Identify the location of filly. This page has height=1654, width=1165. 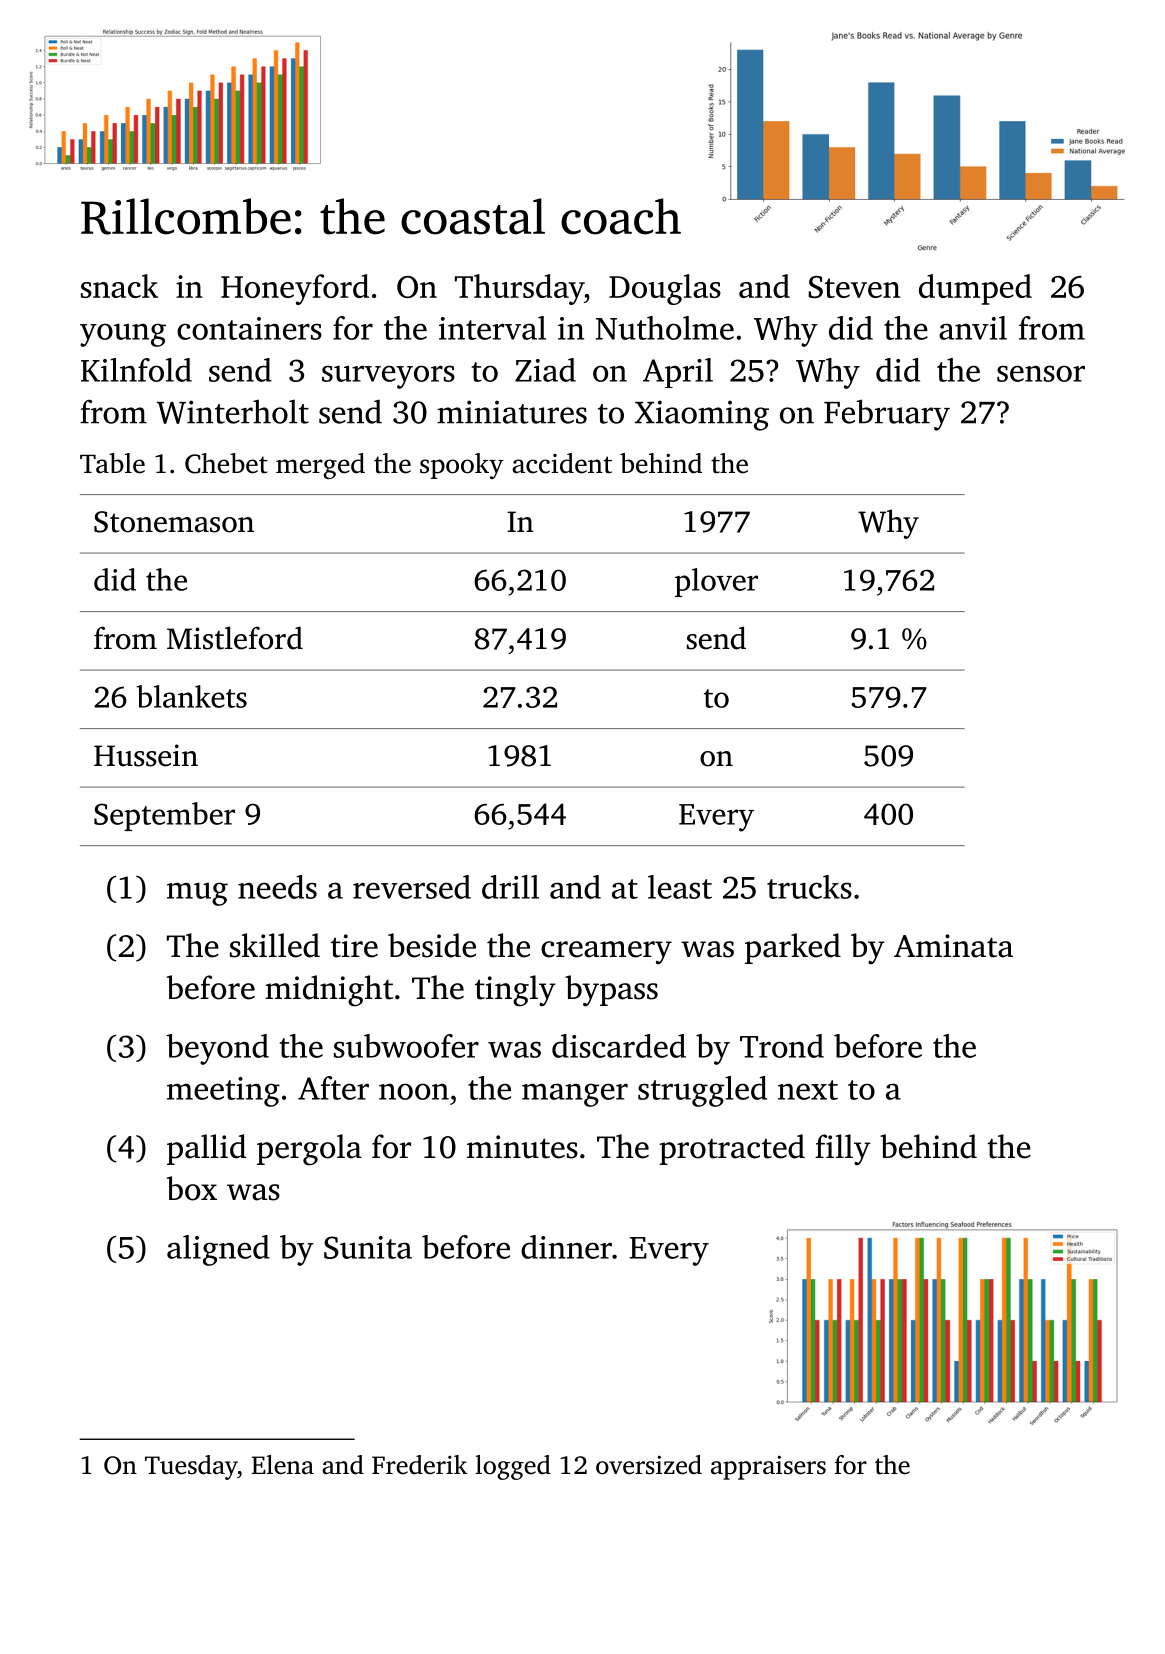
(843, 1150).
